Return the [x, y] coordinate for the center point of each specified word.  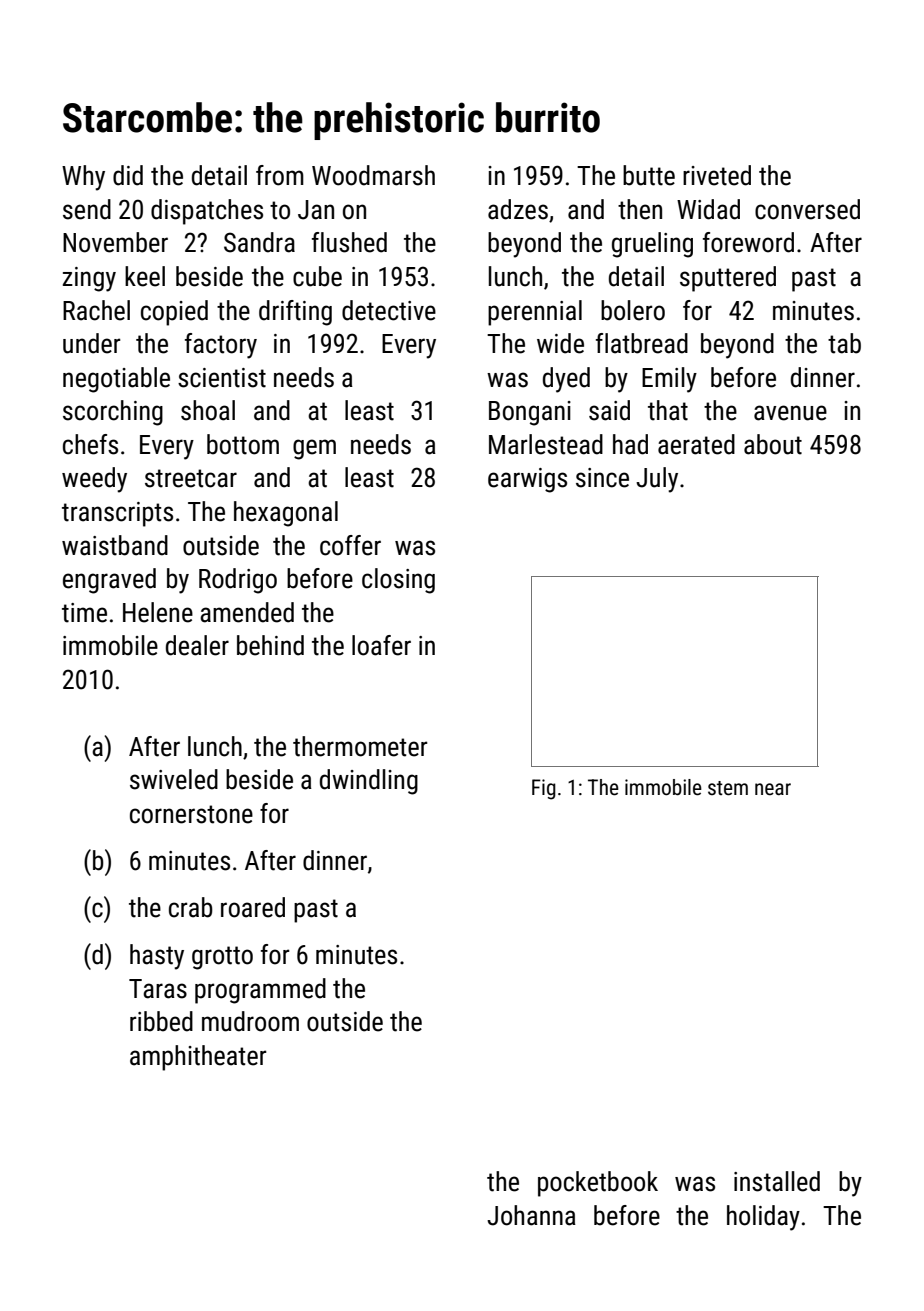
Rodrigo [238, 581]
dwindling [369, 782]
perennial [535, 313]
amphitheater [198, 1058]
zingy [89, 279]
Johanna [531, 1215]
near [773, 789]
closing [398, 581]
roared [253, 907]
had [630, 444]
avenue [790, 413]
